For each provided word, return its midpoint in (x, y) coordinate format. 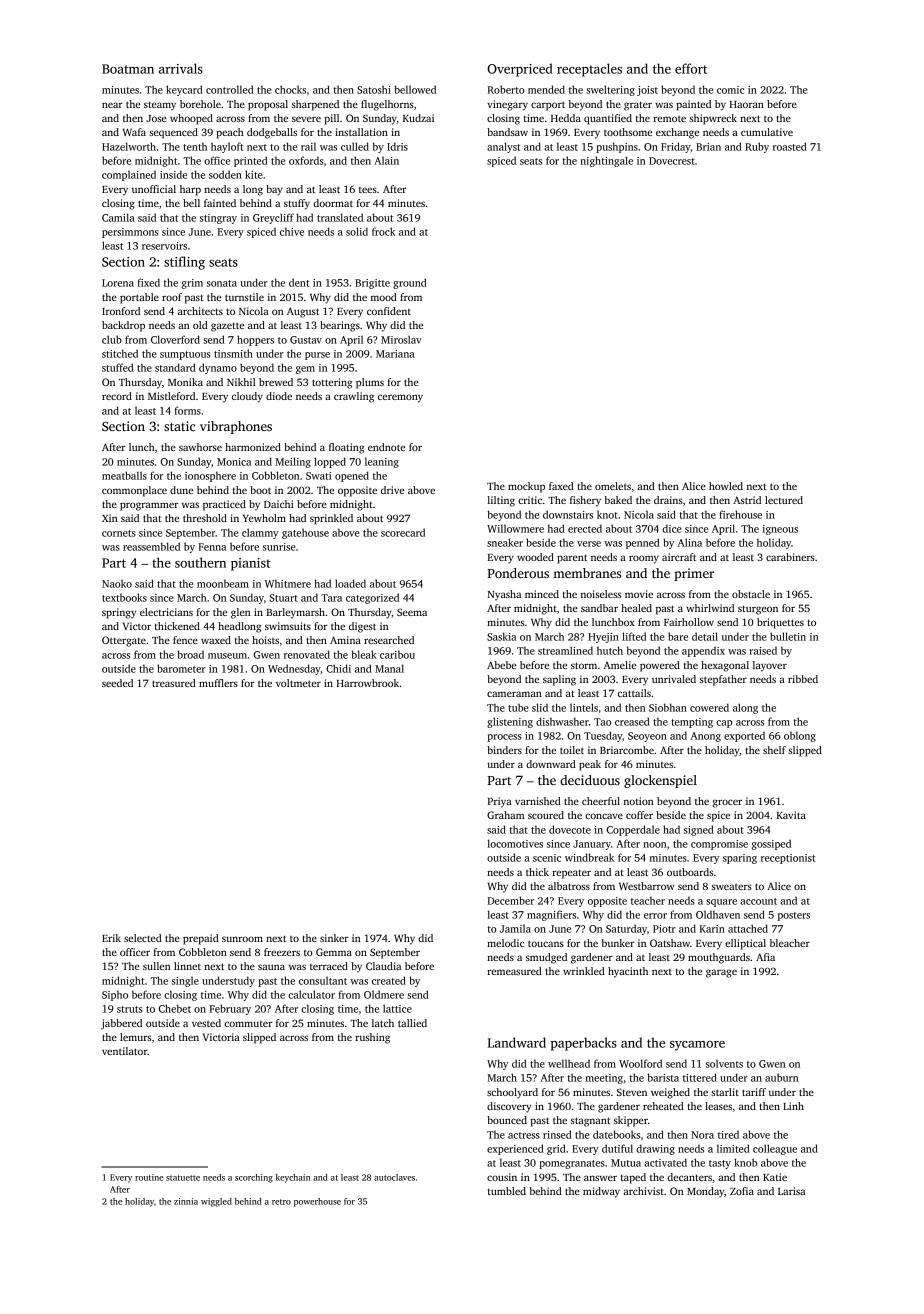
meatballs (124, 475)
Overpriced (520, 70)
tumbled (507, 1191)
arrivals (181, 68)
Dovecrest (672, 161)
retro (281, 1202)
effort (691, 68)
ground (410, 283)
